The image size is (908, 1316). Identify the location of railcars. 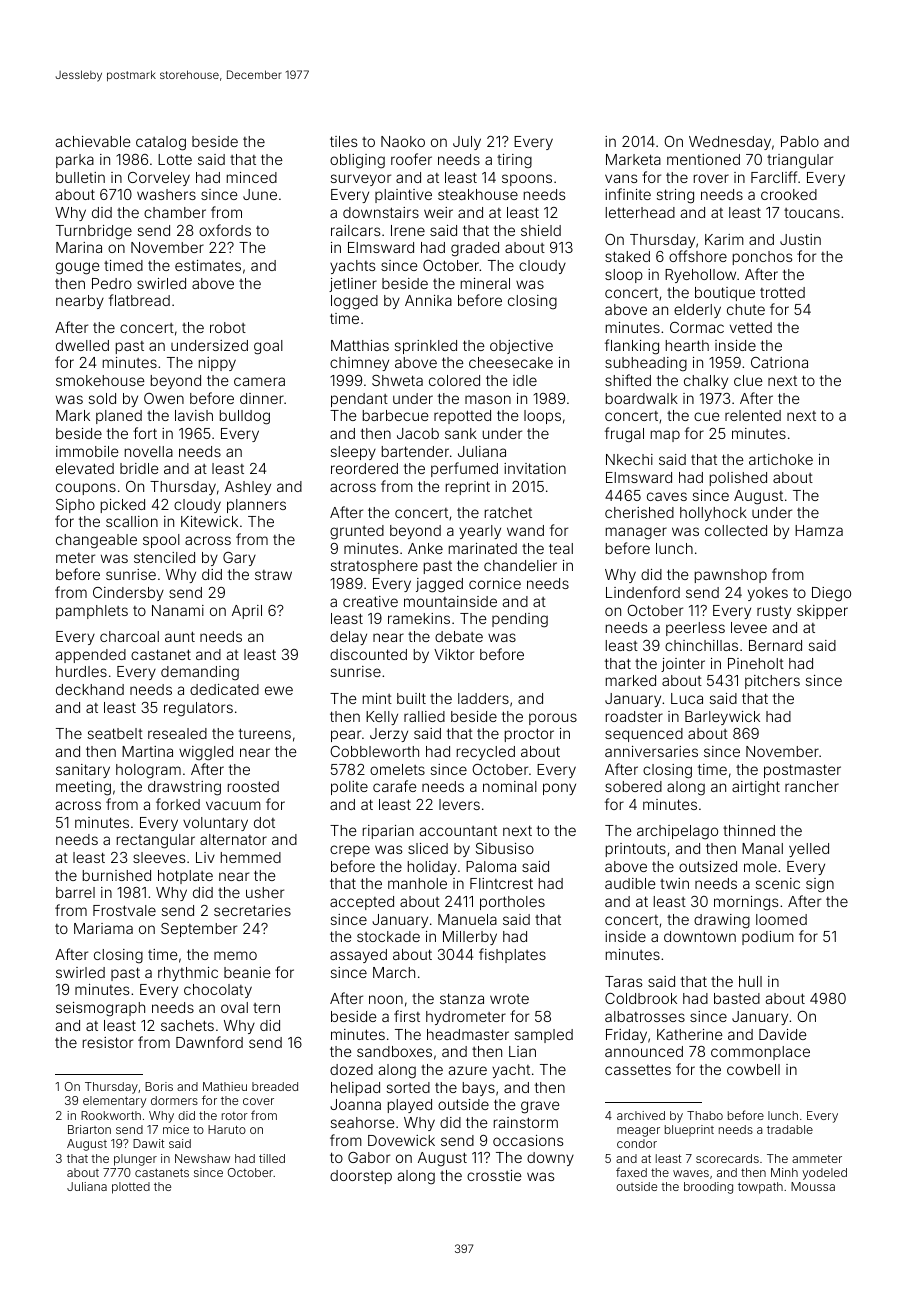
(355, 230).
